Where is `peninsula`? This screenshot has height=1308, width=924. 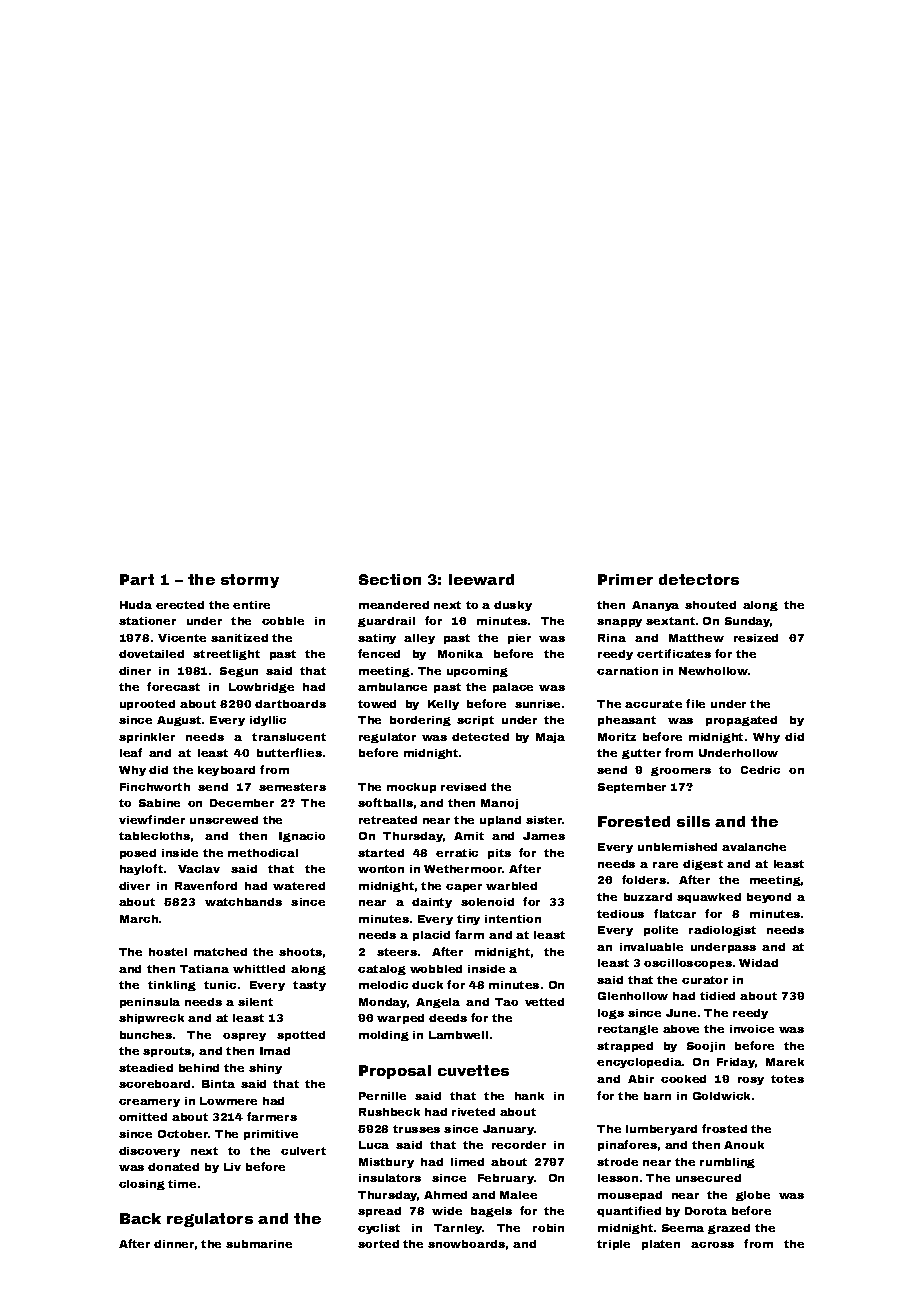 peninsula is located at coordinates (150, 1003).
